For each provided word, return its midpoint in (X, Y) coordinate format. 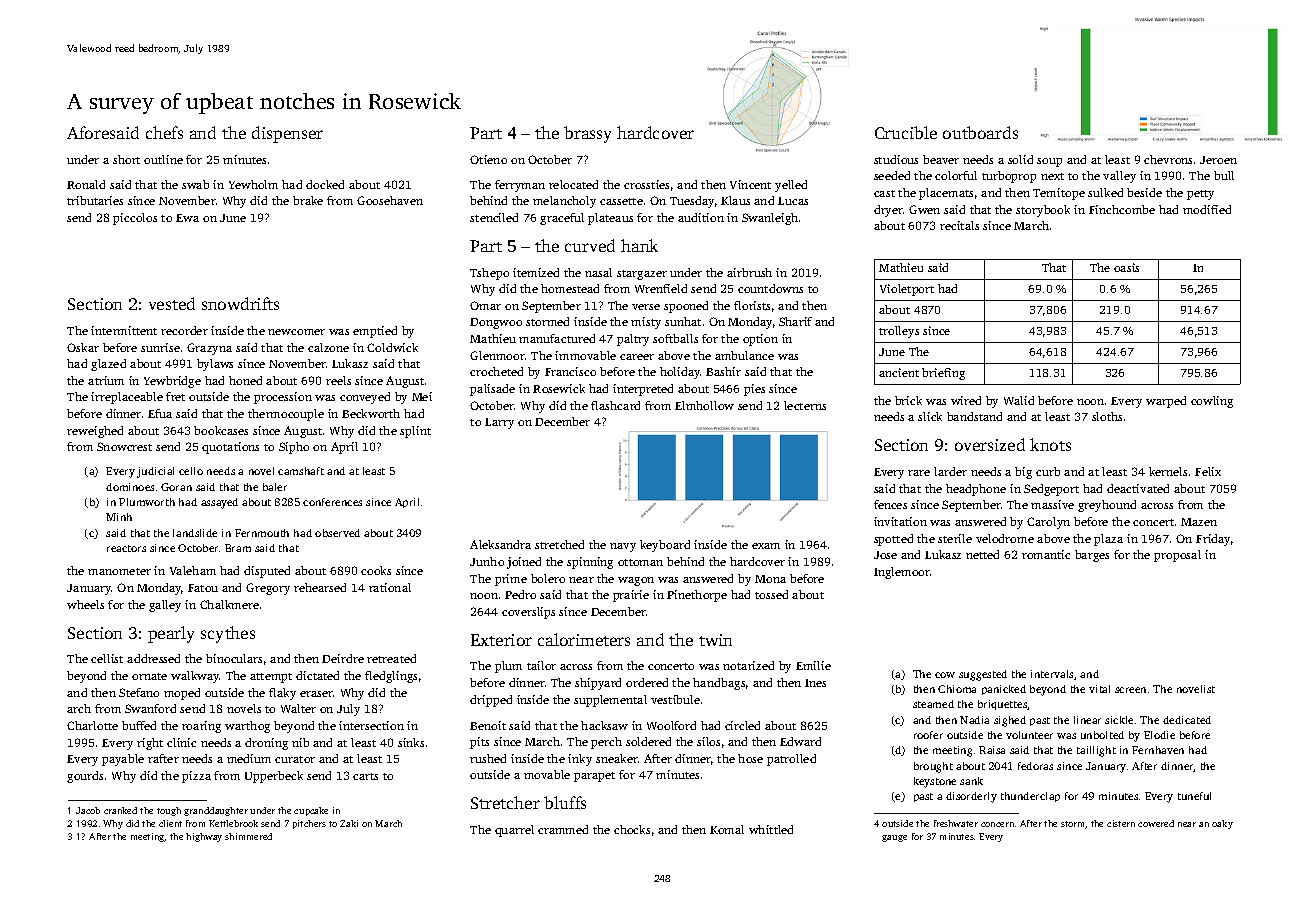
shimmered (248, 836)
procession (283, 398)
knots (1050, 444)
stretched (559, 544)
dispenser (287, 134)
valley (1119, 177)
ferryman (520, 186)
